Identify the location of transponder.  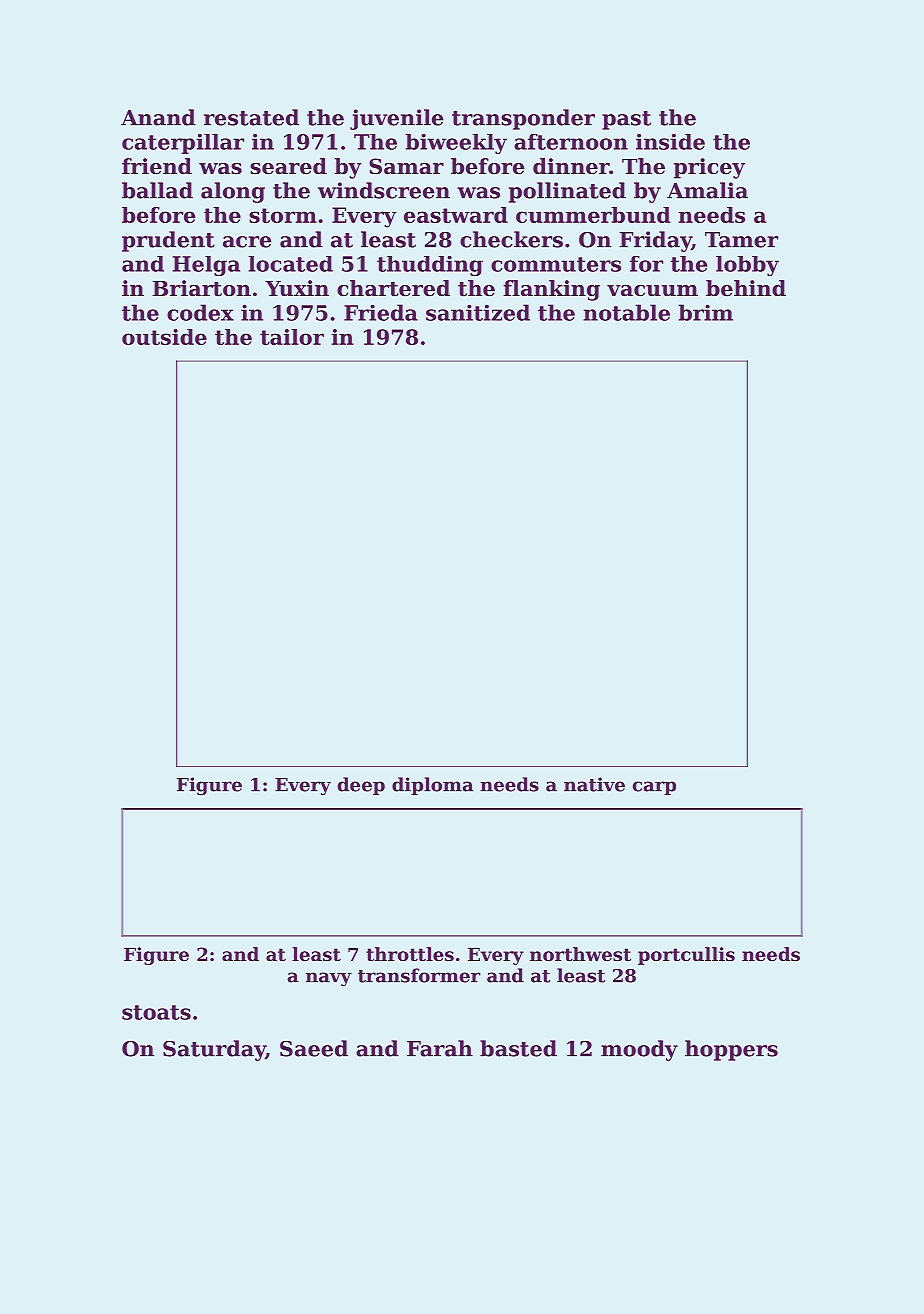
(523, 119).
